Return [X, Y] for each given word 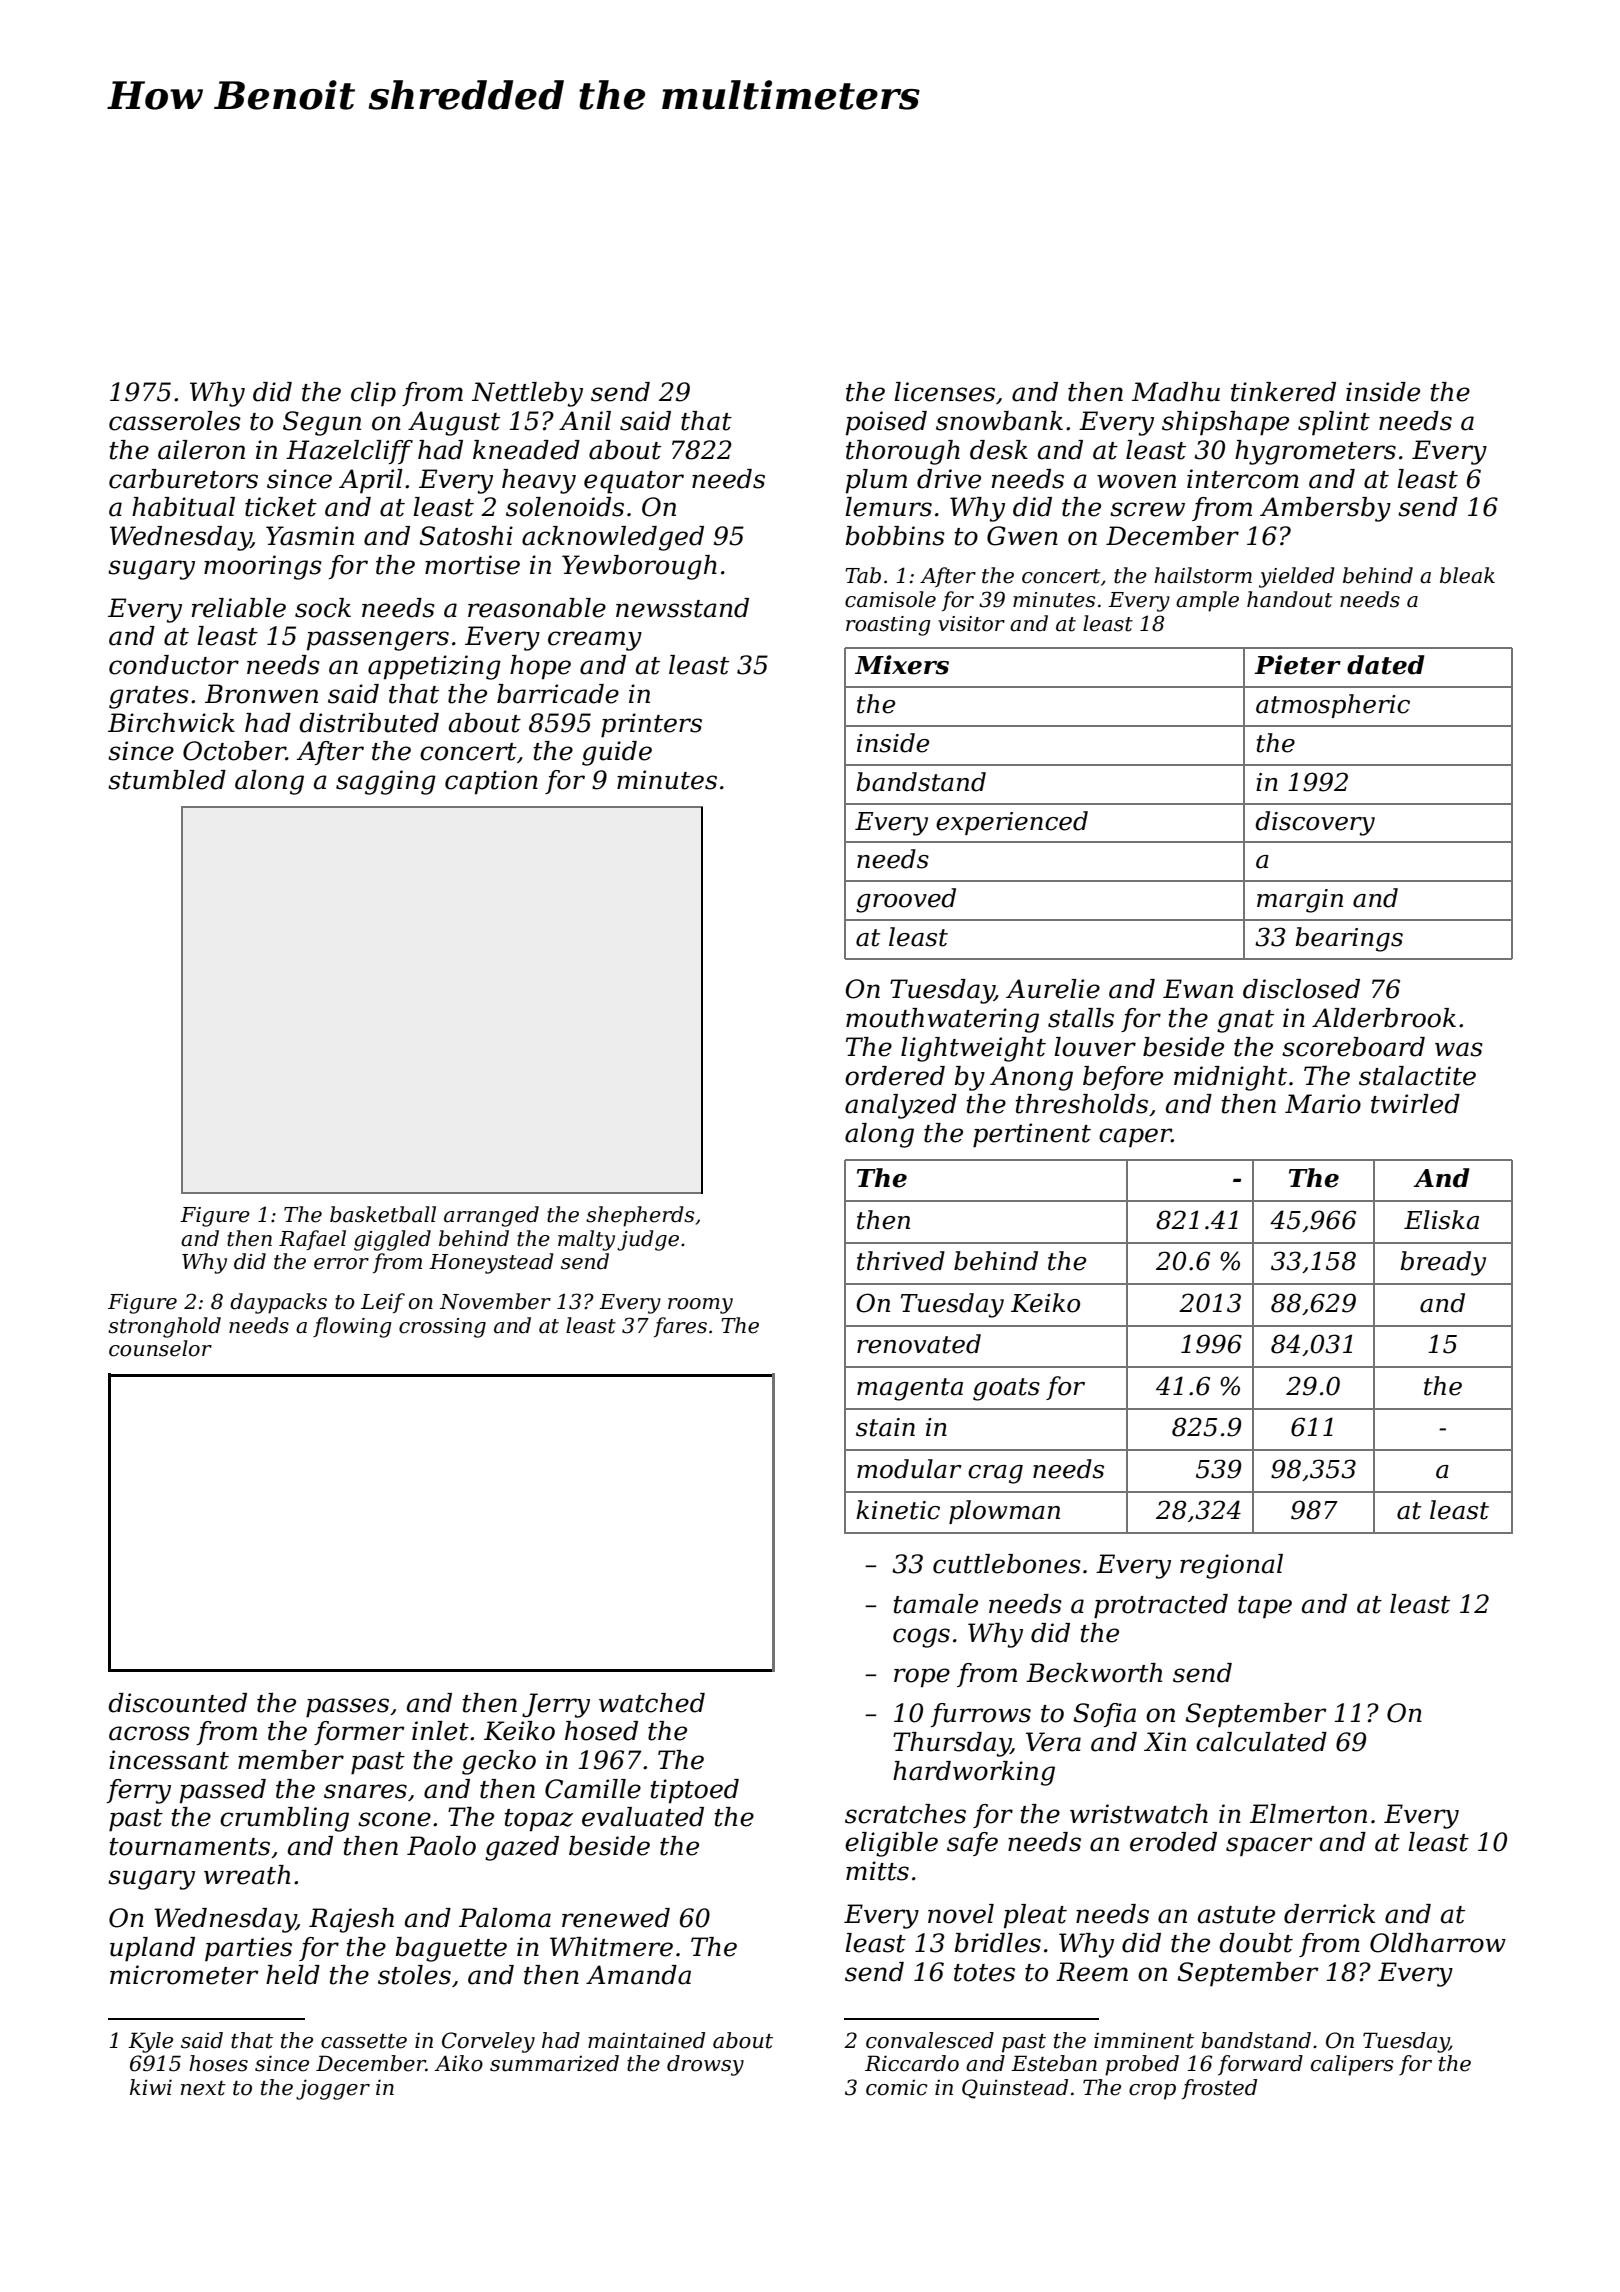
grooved [906, 900]
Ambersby [1325, 509]
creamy [595, 641]
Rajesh [351, 1920]
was [1459, 1049]
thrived [901, 1261]
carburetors [183, 479]
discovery [1315, 823]
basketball [383, 1214]
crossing [442, 1328]
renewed [616, 1918]
